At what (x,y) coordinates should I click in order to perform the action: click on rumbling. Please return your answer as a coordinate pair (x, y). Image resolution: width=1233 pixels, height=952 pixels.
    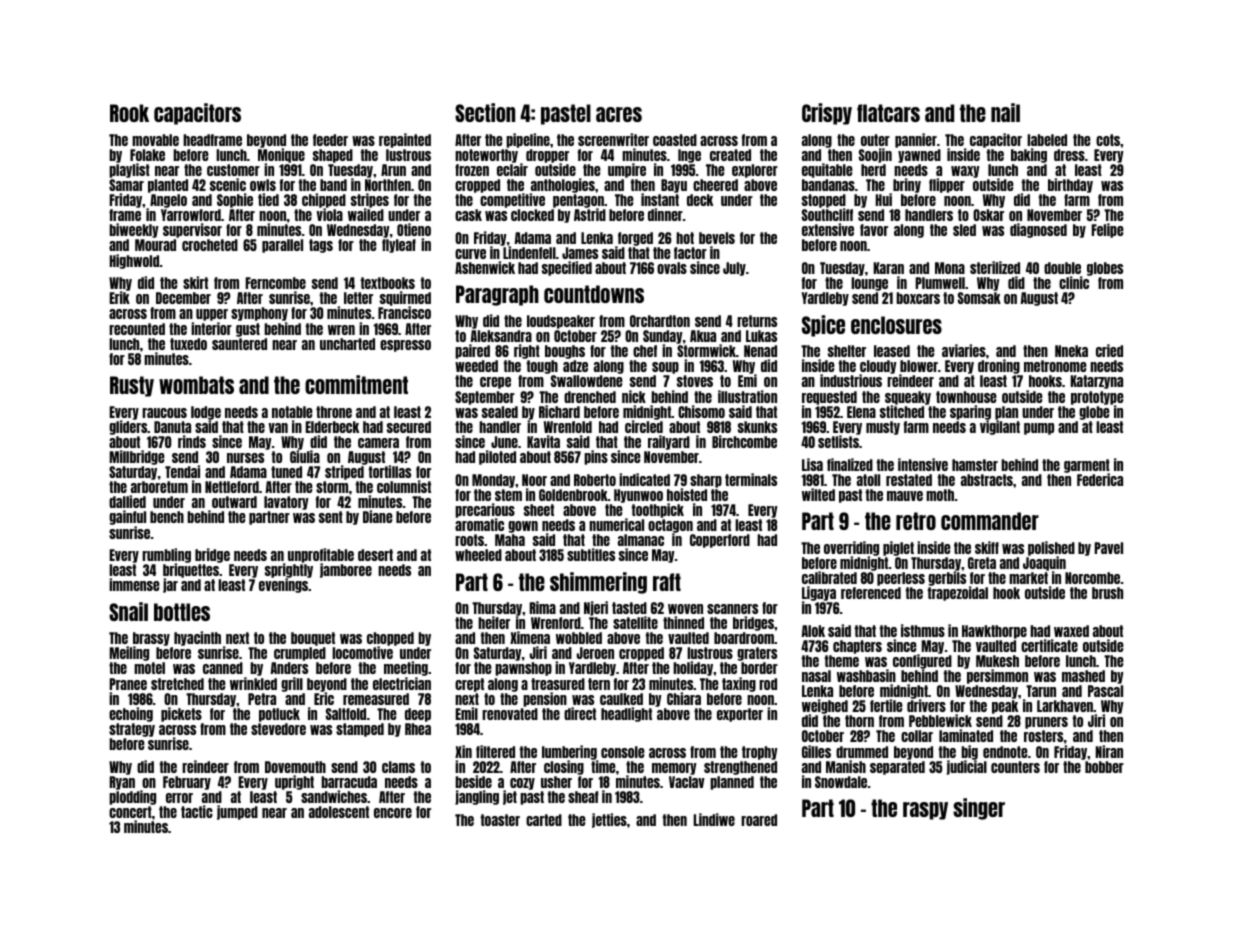
    Looking at the image, I should click on (166, 556).
